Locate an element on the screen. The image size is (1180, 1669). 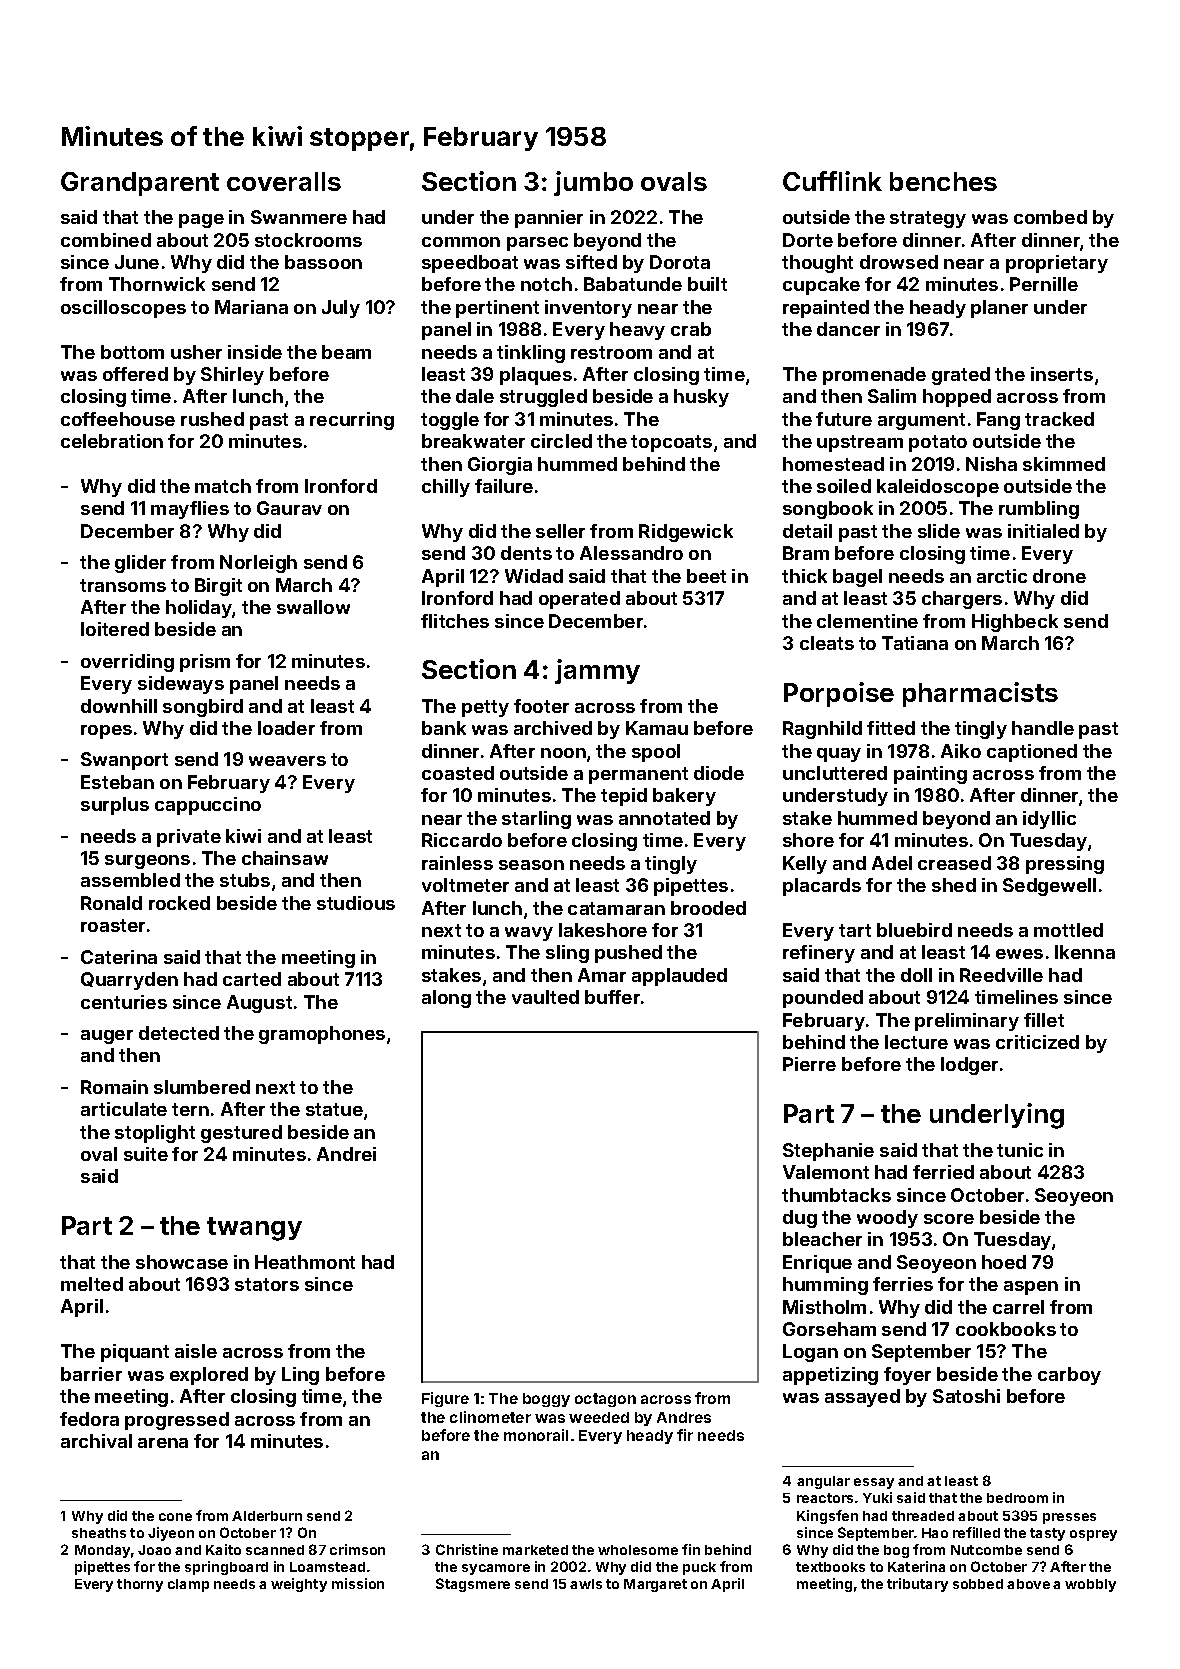
toggle is located at coordinates (450, 421).
